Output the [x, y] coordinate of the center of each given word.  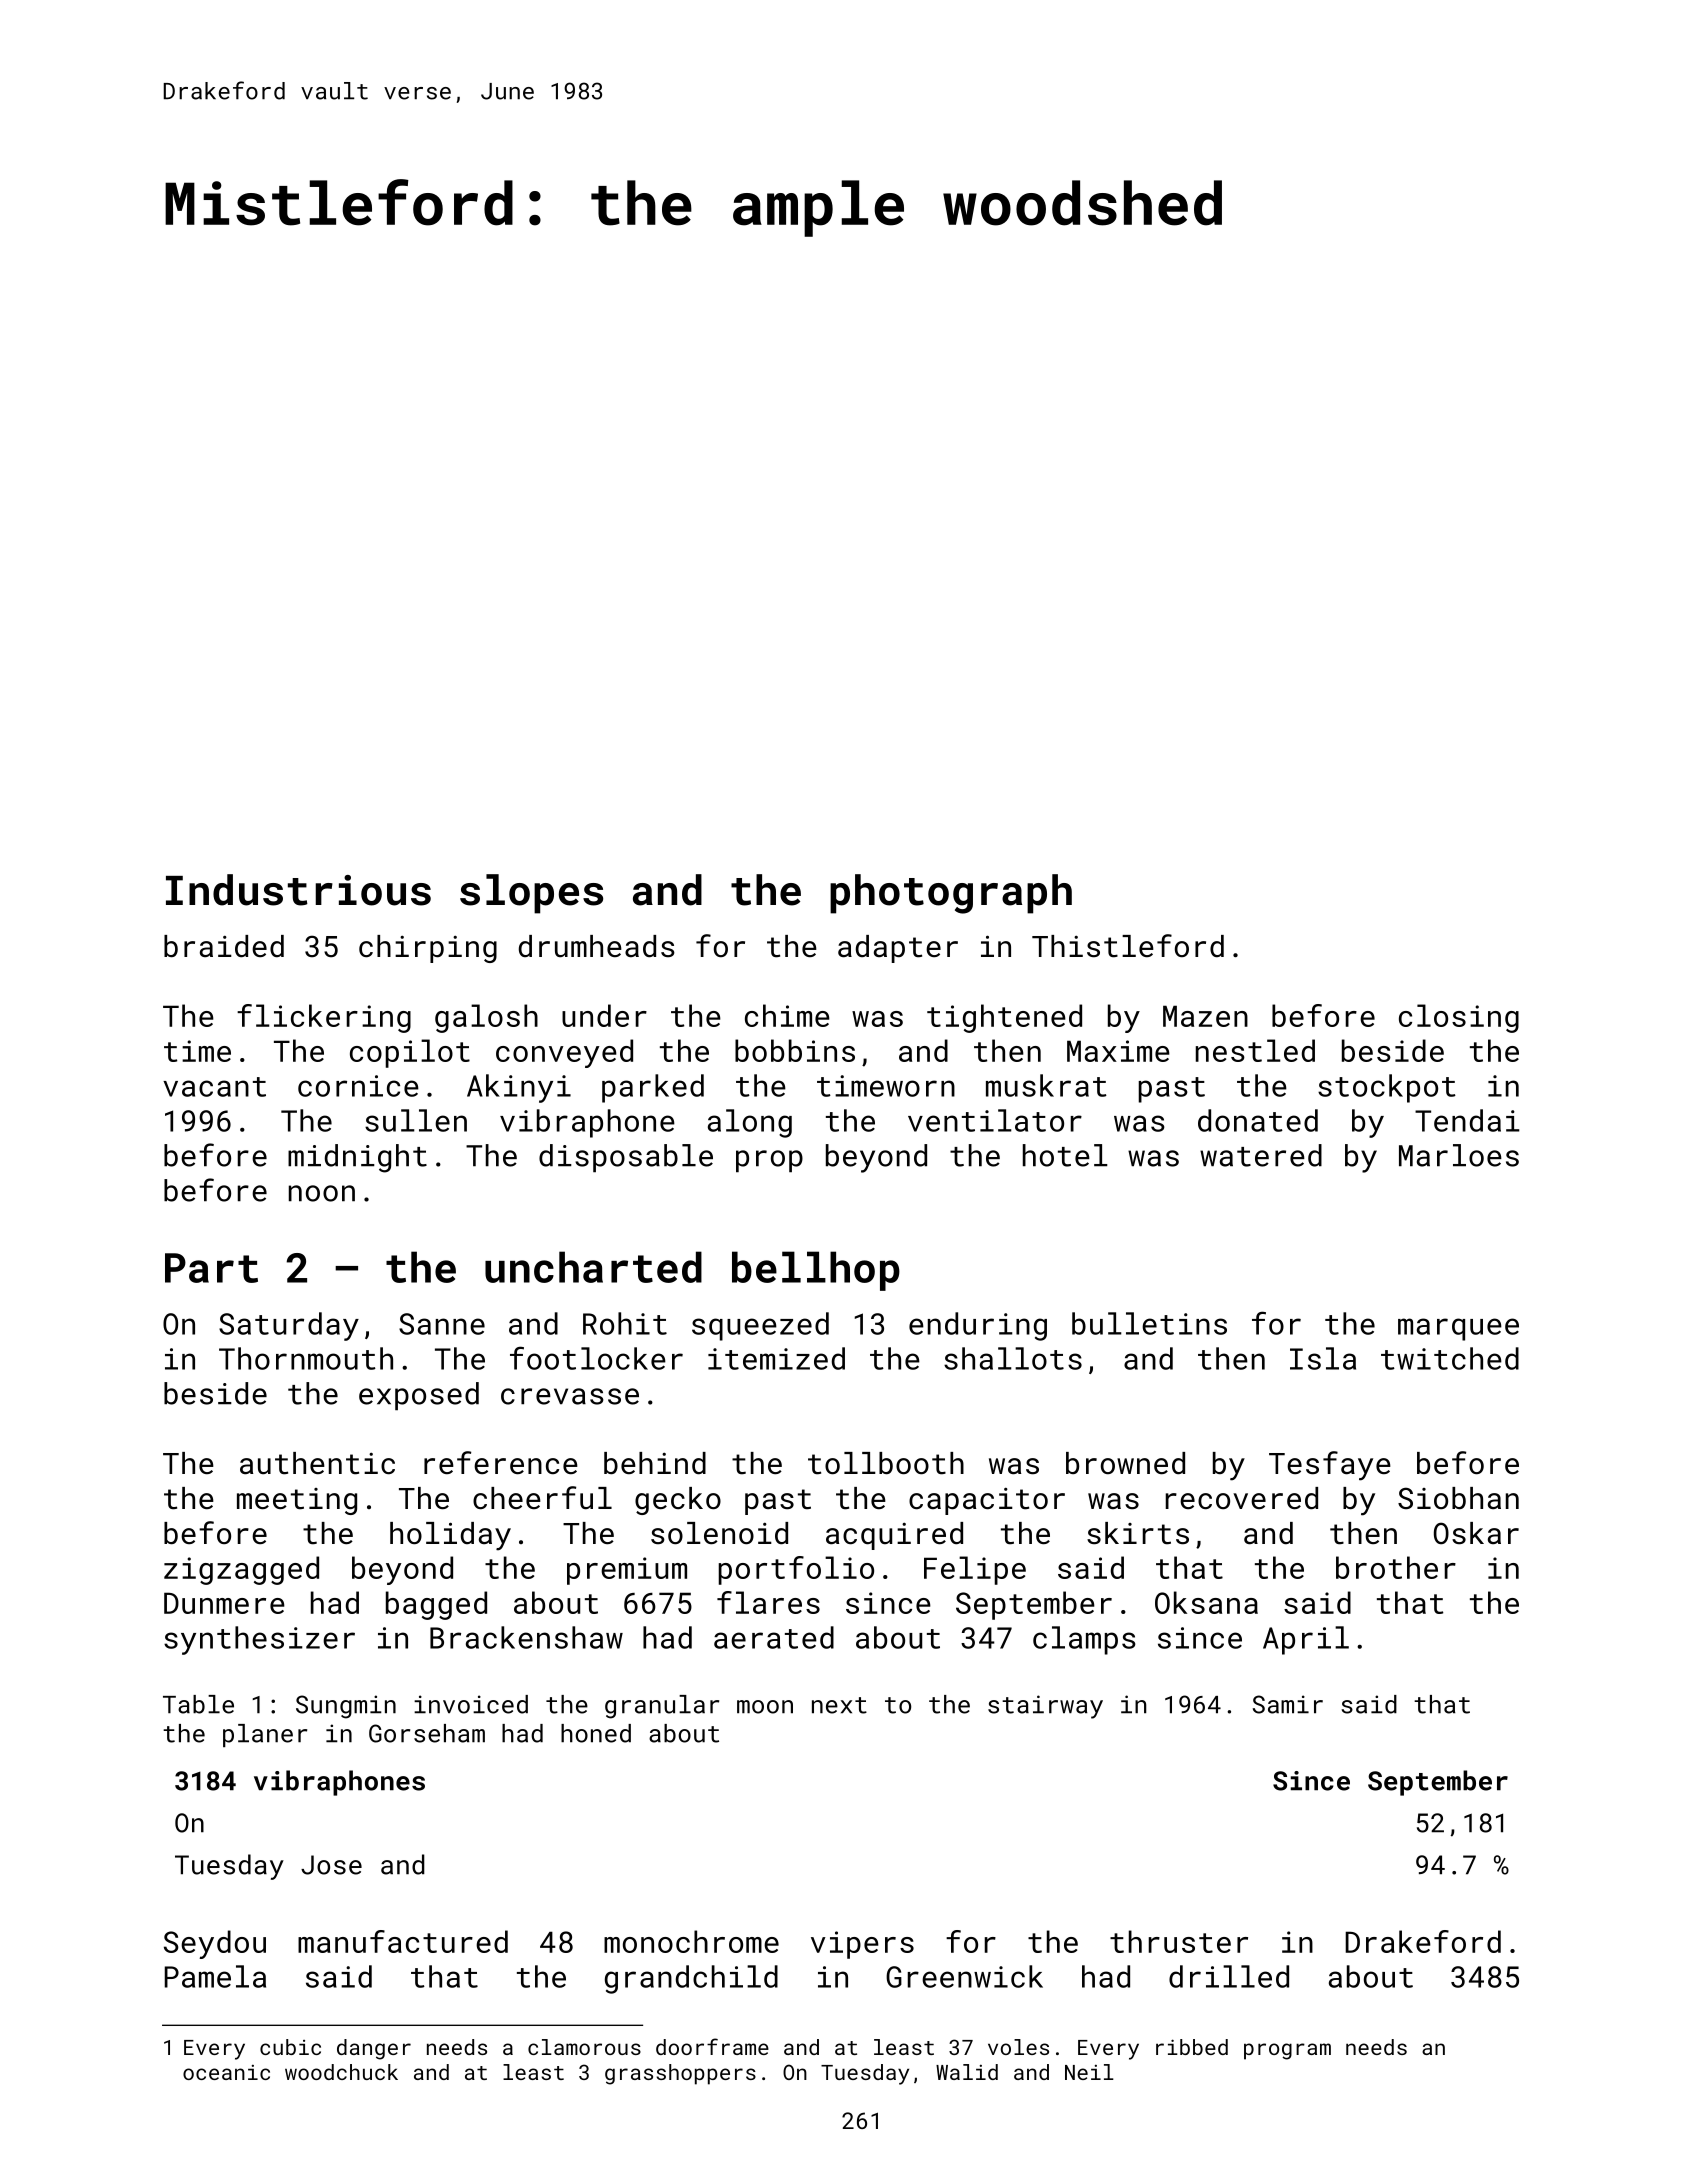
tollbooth [886, 1463]
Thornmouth [306, 1358]
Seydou [215, 1944]
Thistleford [1128, 946]
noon [322, 1193]
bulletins [1149, 1323]
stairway [1045, 1707]
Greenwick [964, 1976]
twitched [1450, 1358]
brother [1396, 1567]
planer [265, 1735]
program [1287, 2051]
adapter [898, 949]
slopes [531, 894]
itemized [776, 1358]
